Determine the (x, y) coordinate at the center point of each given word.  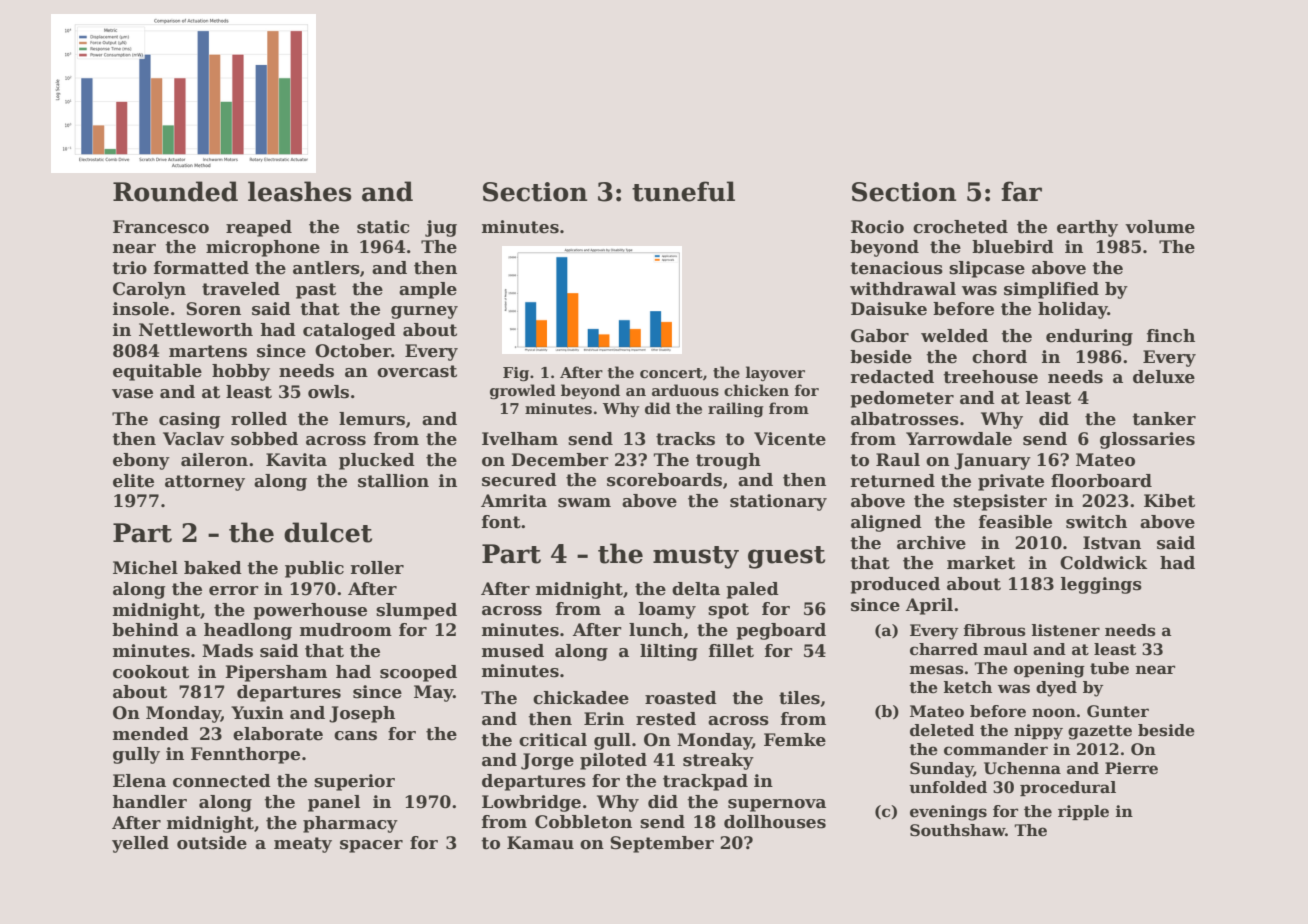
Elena (139, 781)
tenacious (896, 268)
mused (513, 651)
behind (145, 630)
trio (129, 268)
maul (1006, 649)
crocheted (960, 227)
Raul (898, 460)
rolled (259, 419)
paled (752, 590)
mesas (937, 670)
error (234, 591)
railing (736, 410)
